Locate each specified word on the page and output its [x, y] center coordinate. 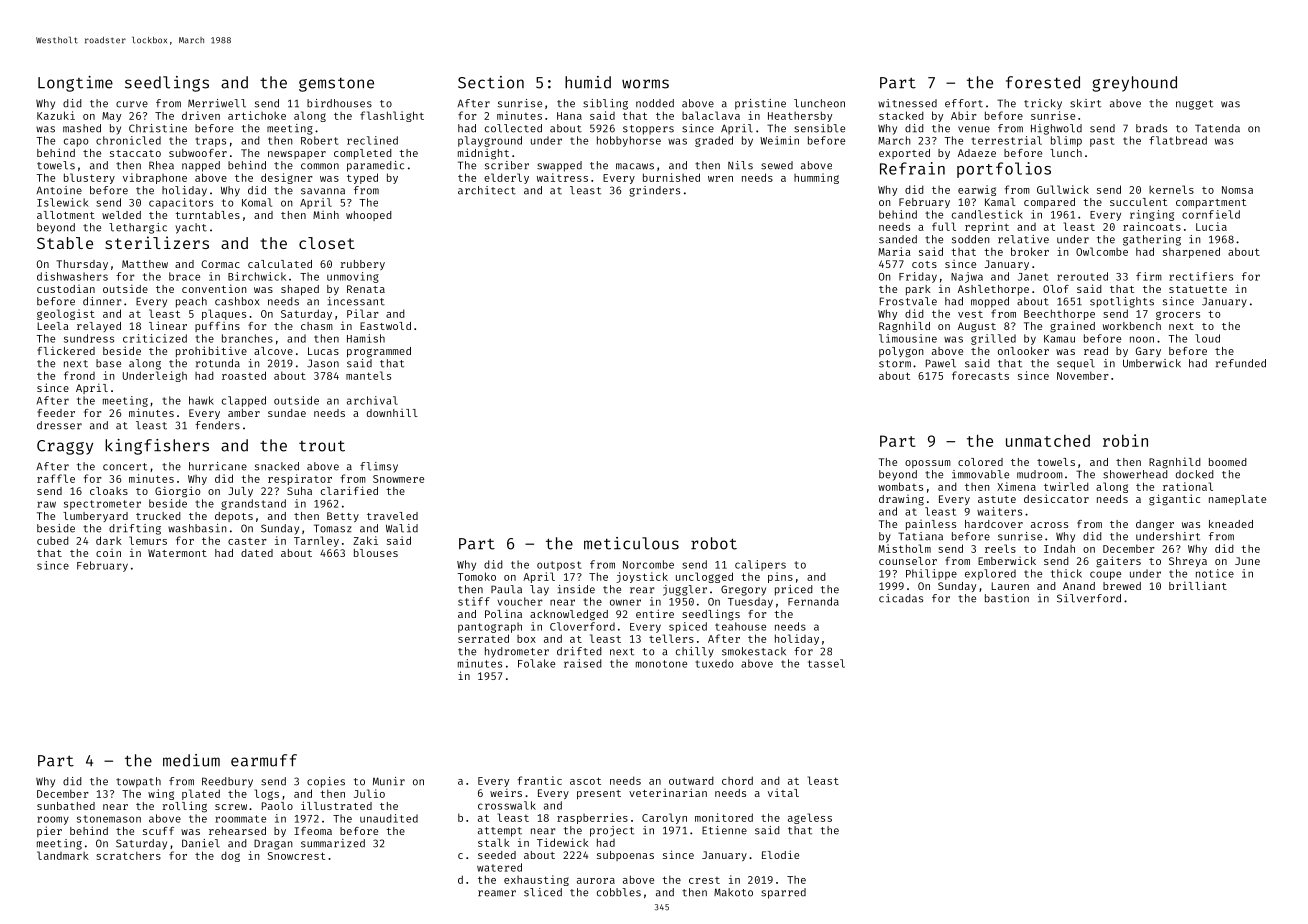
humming [816, 178]
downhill [392, 413]
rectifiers [1201, 276]
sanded [898, 239]
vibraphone [155, 178]
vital [783, 793]
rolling [185, 807]
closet [327, 243]
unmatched [1048, 441]
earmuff [264, 760]
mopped [990, 302]
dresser [59, 425]
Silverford [1089, 598]
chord [737, 780]
